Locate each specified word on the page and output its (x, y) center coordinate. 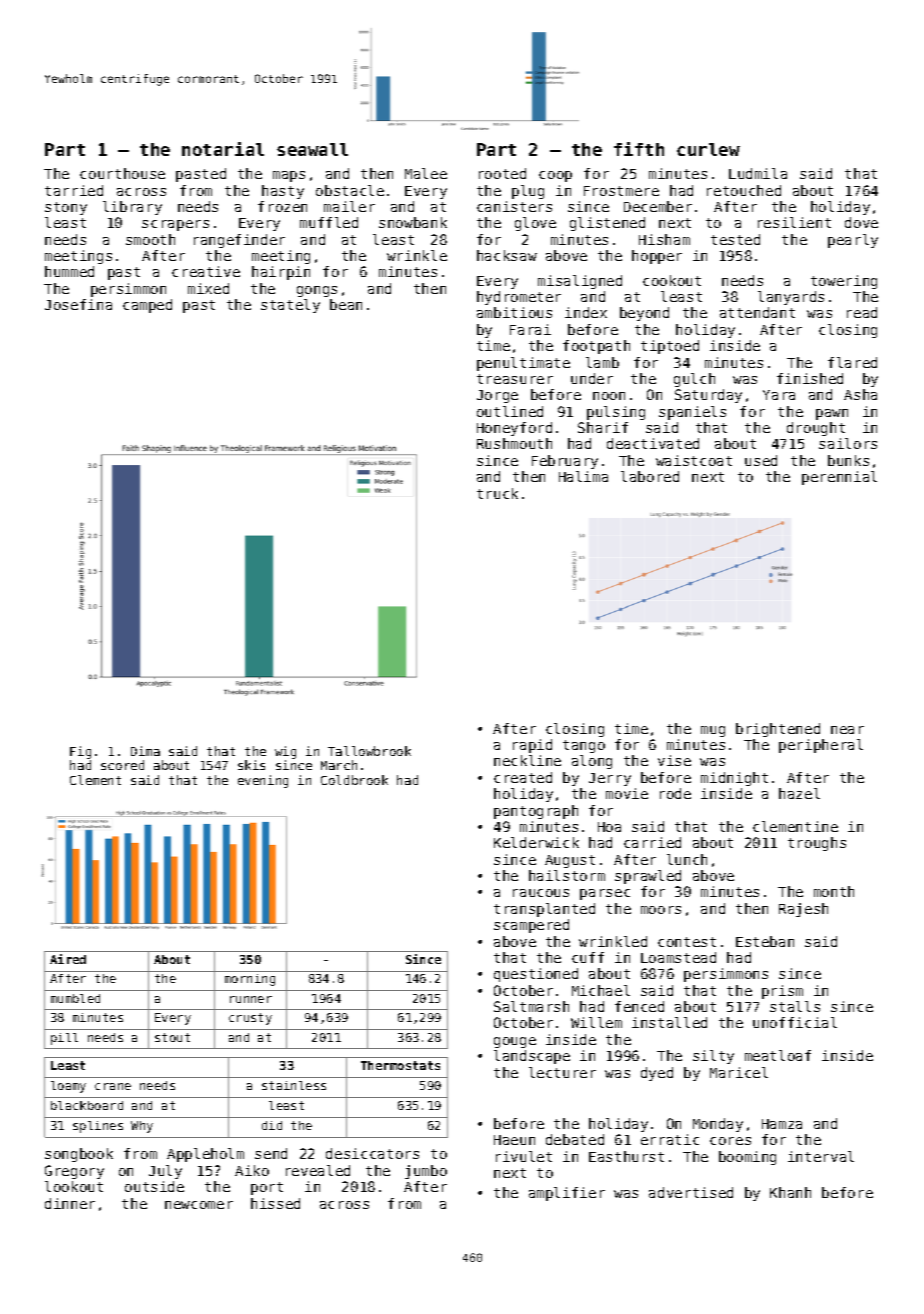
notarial (223, 149)
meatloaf (778, 1055)
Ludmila (758, 173)
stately (290, 306)
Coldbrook (354, 780)
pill (64, 1039)
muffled (329, 222)
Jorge (497, 396)
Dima (145, 751)
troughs (817, 844)
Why (142, 1127)
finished (810, 378)
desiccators (372, 1153)
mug (713, 731)
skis (251, 765)
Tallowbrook (369, 751)
